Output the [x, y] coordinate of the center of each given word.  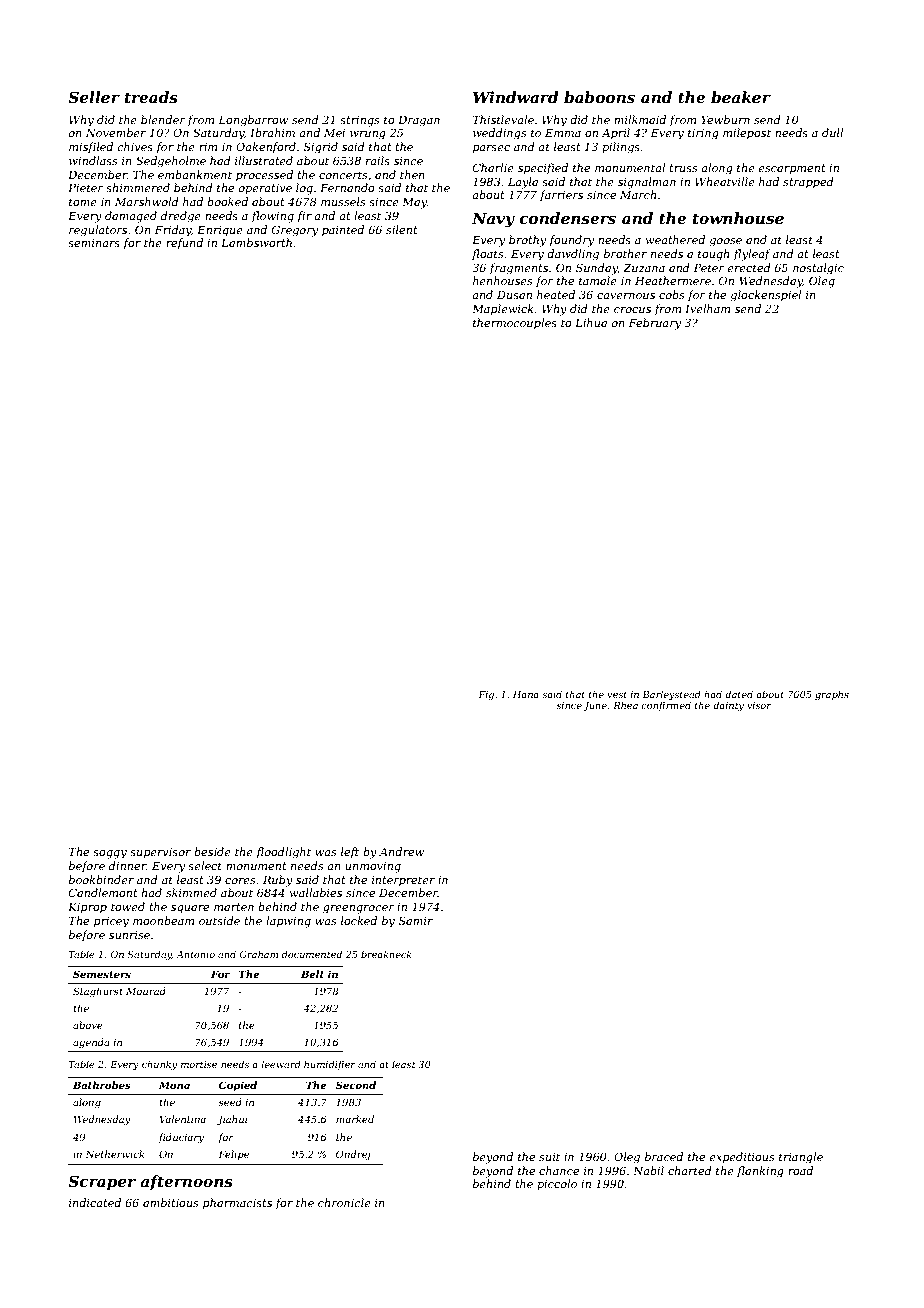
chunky [159, 1065]
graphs [832, 695]
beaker [741, 97]
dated [739, 694]
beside [212, 851]
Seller [94, 97]
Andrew [401, 851]
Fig [486, 695]
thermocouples [515, 324]
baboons [599, 97]
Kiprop [87, 908]
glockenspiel [765, 296]
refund [184, 244]
